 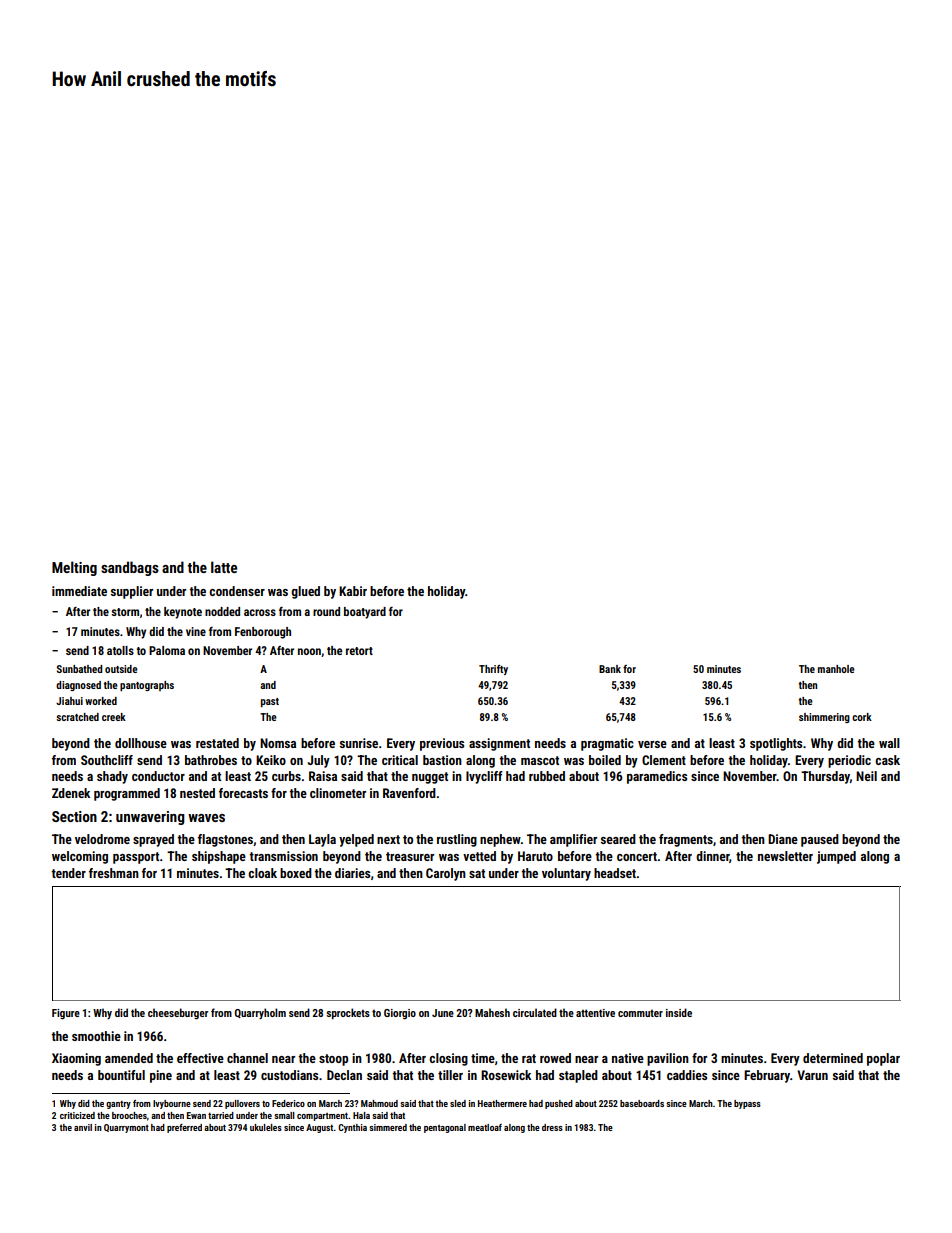 I want to click on cork, so click(x=862, y=717).
